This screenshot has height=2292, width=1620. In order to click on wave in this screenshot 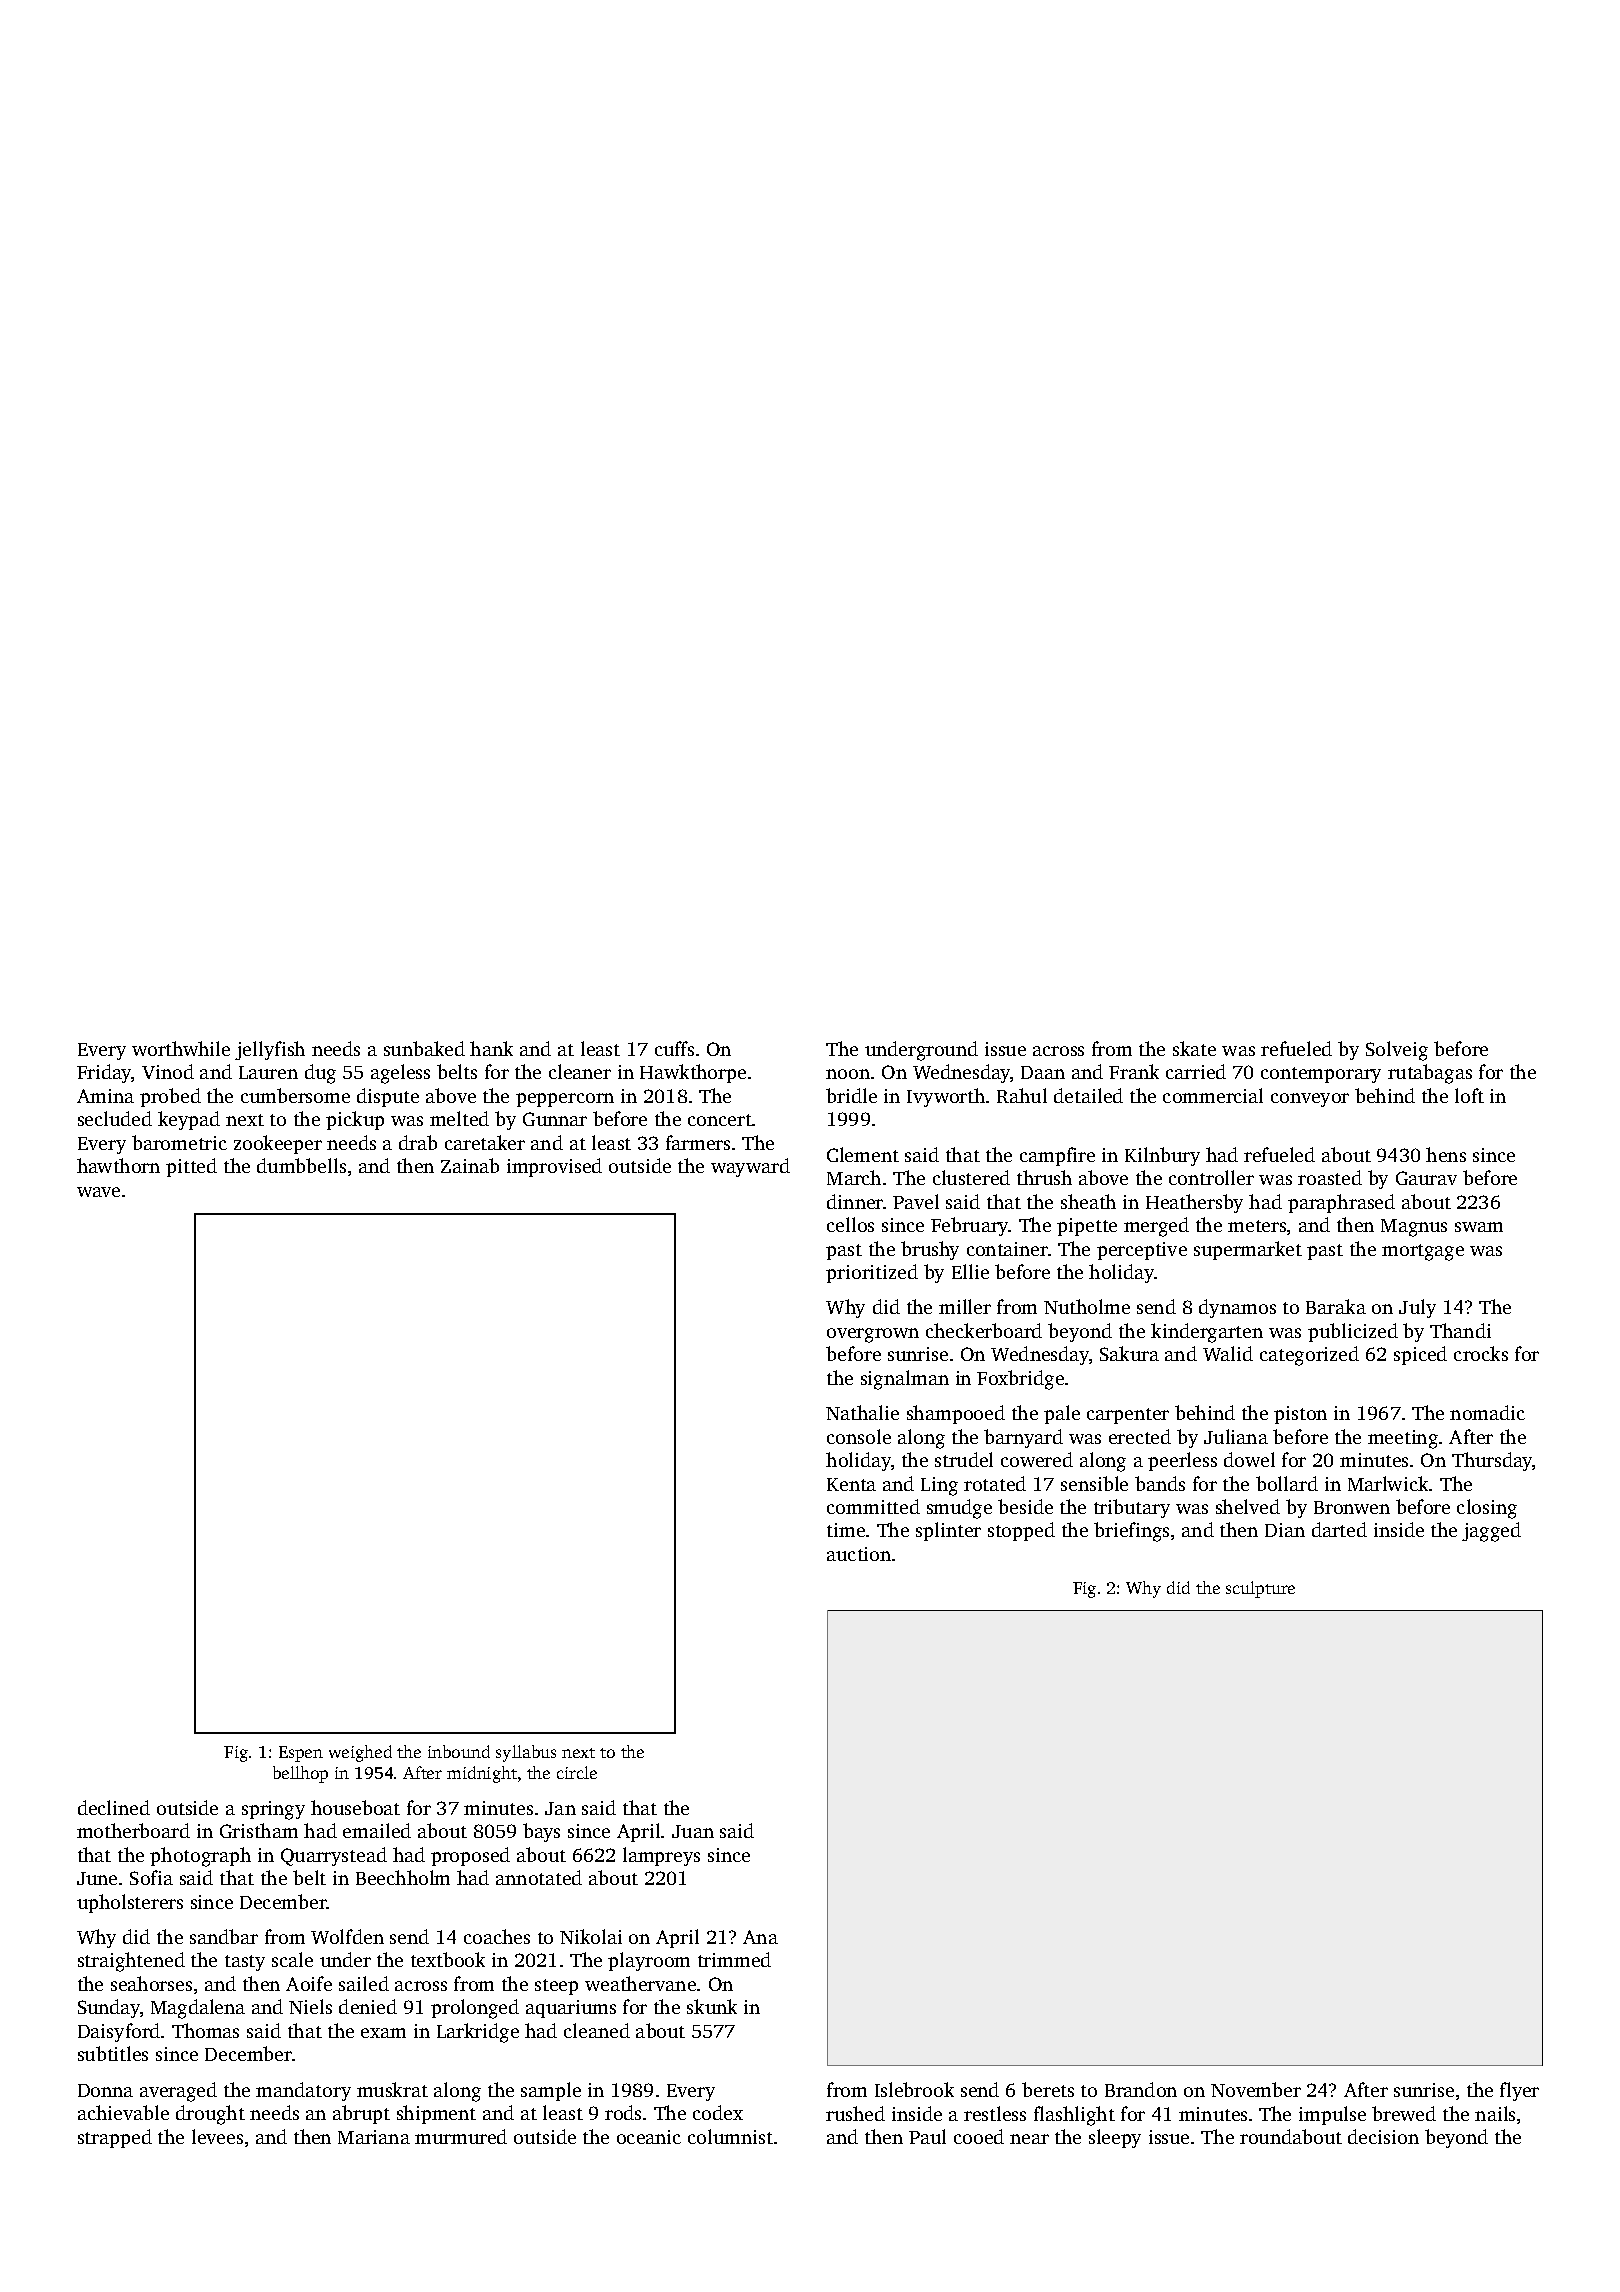, I will do `click(98, 1192)`.
